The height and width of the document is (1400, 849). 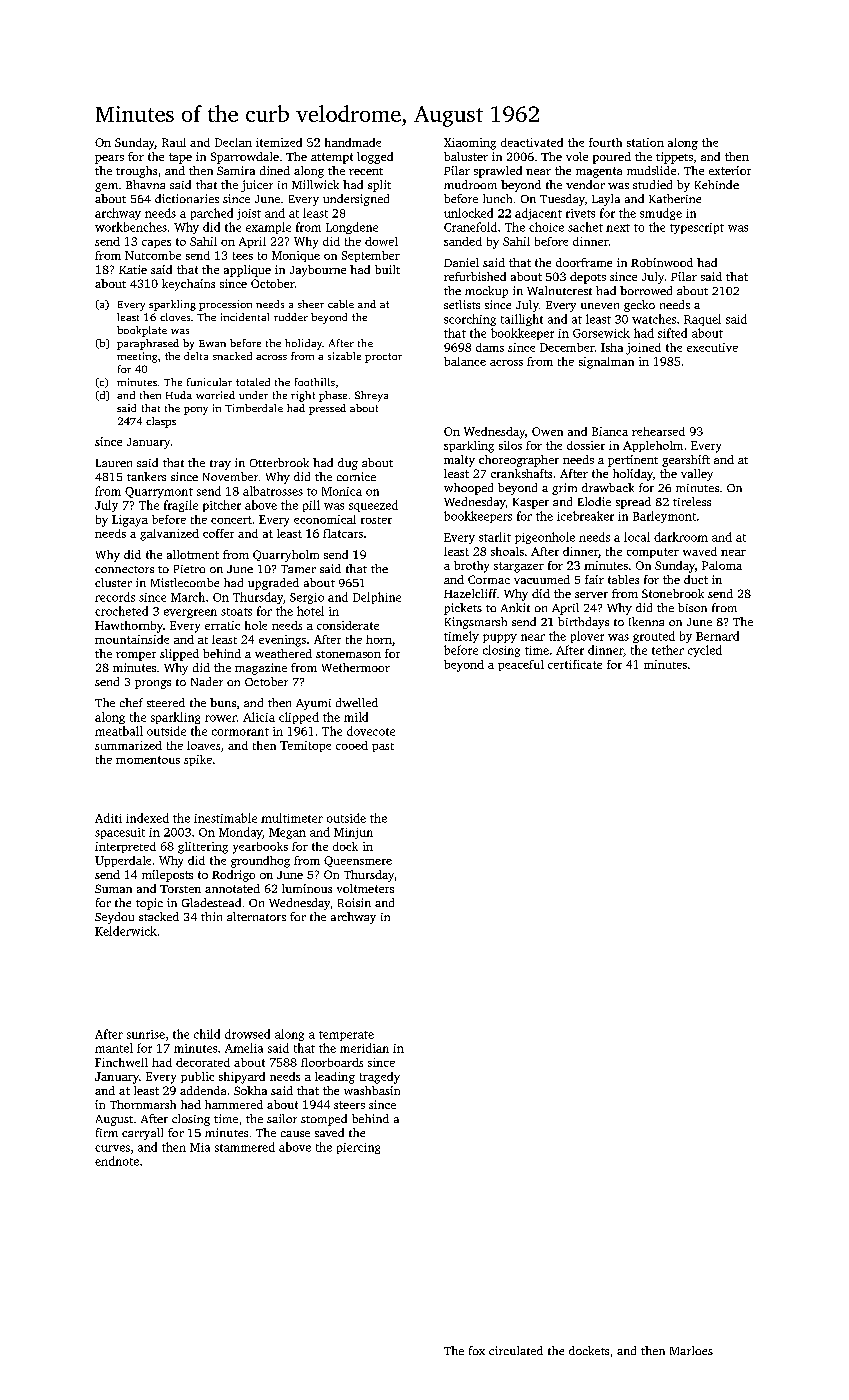 What do you see at coordinates (470, 227) in the document?
I see `Cranefold` at bounding box center [470, 227].
